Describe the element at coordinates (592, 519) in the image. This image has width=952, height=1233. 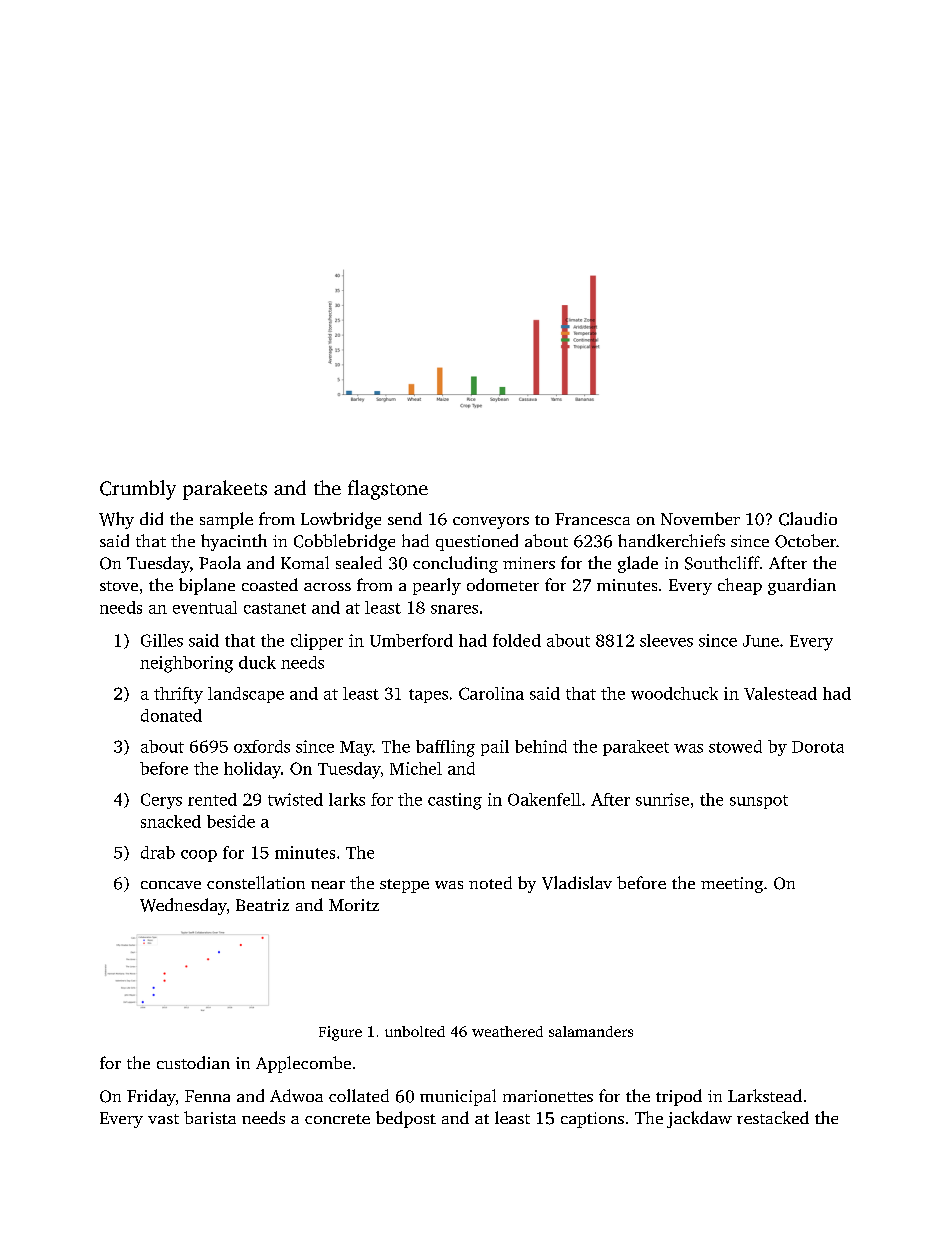
I see `Francesca` at that location.
